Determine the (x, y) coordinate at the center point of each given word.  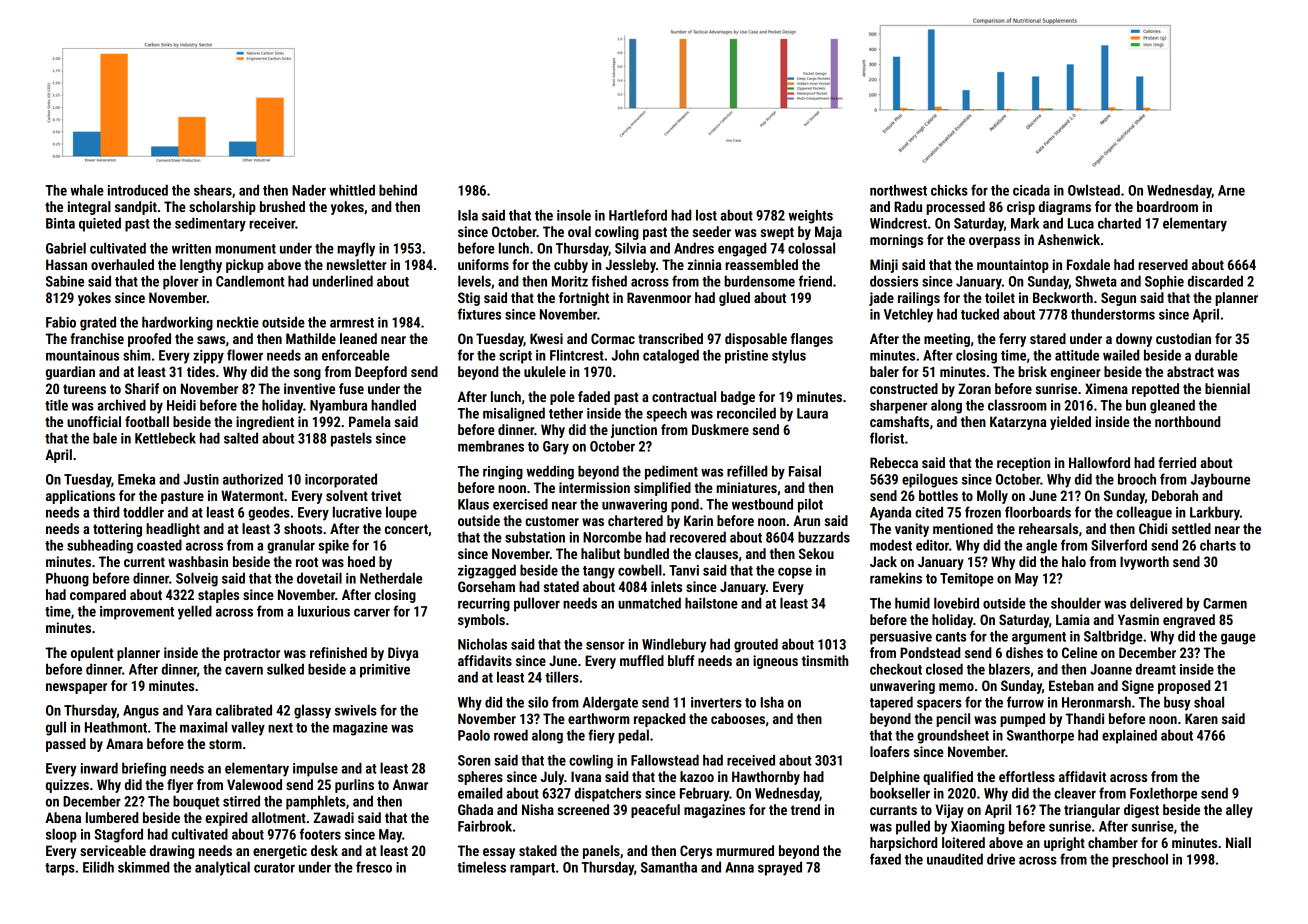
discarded (1215, 281)
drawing (172, 852)
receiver (272, 223)
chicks (949, 190)
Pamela (370, 421)
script (515, 357)
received (751, 760)
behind (398, 190)
